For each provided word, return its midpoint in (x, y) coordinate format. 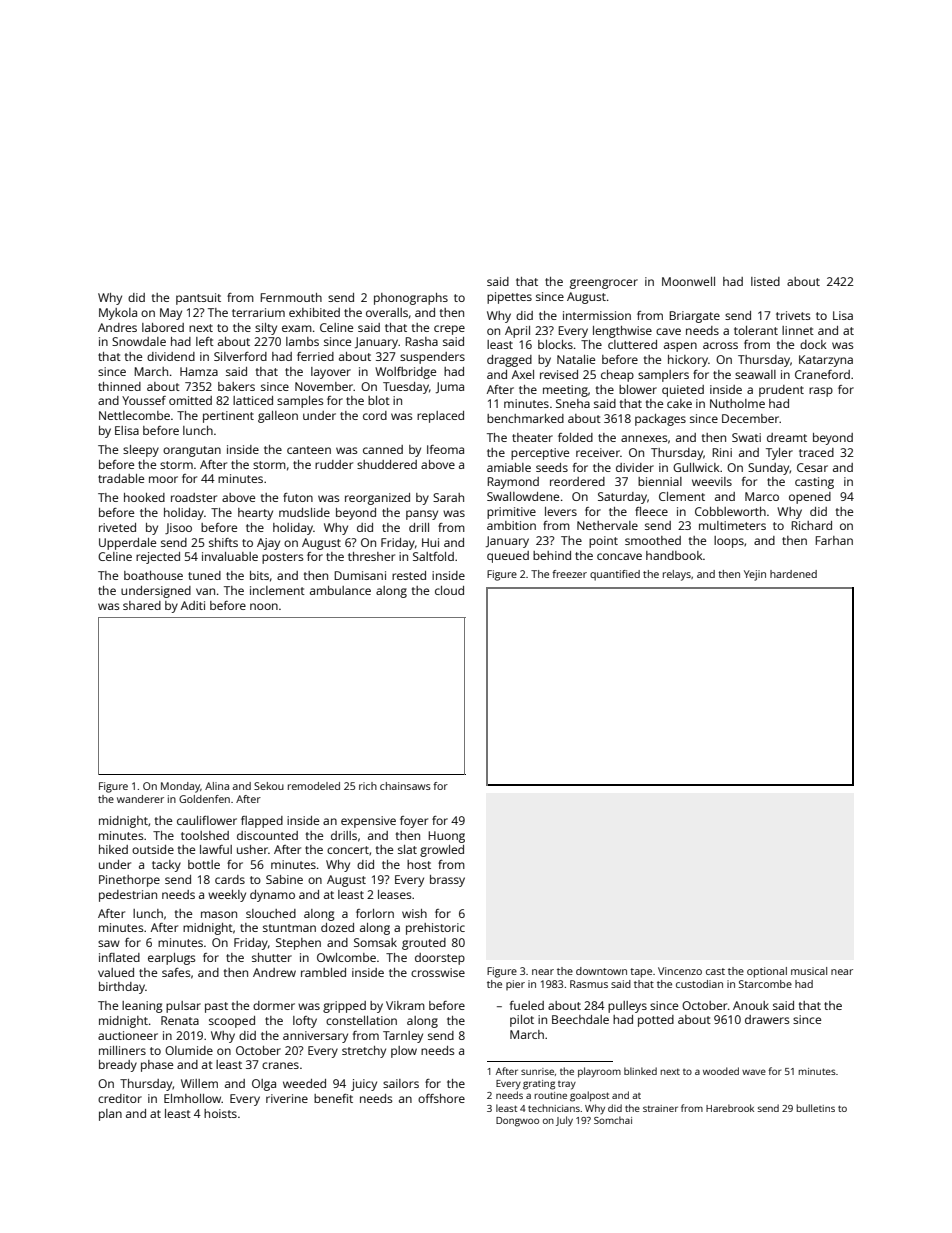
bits (259, 575)
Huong (446, 837)
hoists (220, 1113)
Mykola (118, 314)
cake (679, 403)
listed (765, 281)
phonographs (411, 299)
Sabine (284, 879)
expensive (368, 822)
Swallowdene (523, 496)
